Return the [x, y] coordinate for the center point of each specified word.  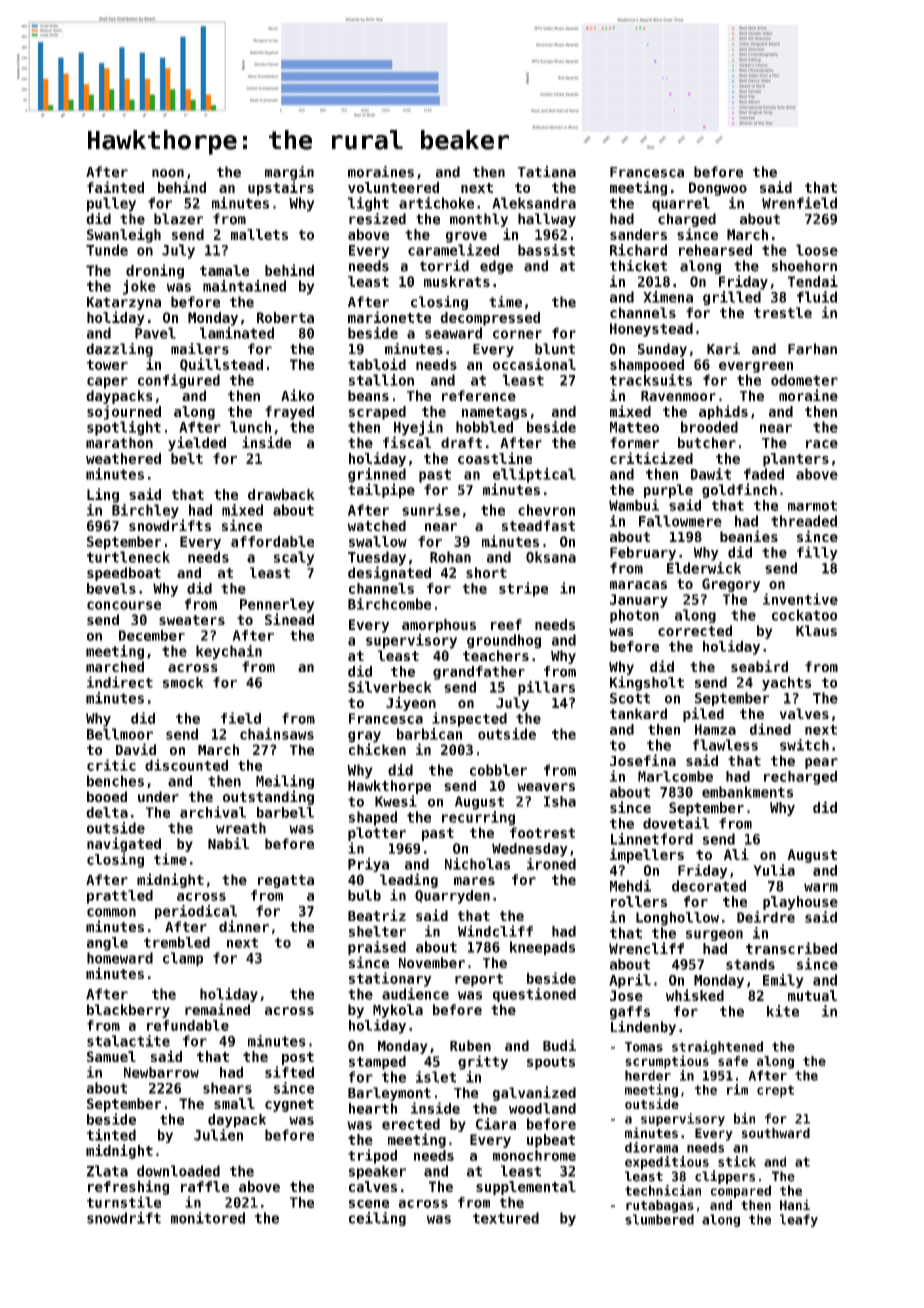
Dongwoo [718, 189]
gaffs [630, 1013]
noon [168, 173]
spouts [551, 1063]
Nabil [228, 843]
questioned [534, 995]
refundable [188, 1025]
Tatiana [547, 172]
